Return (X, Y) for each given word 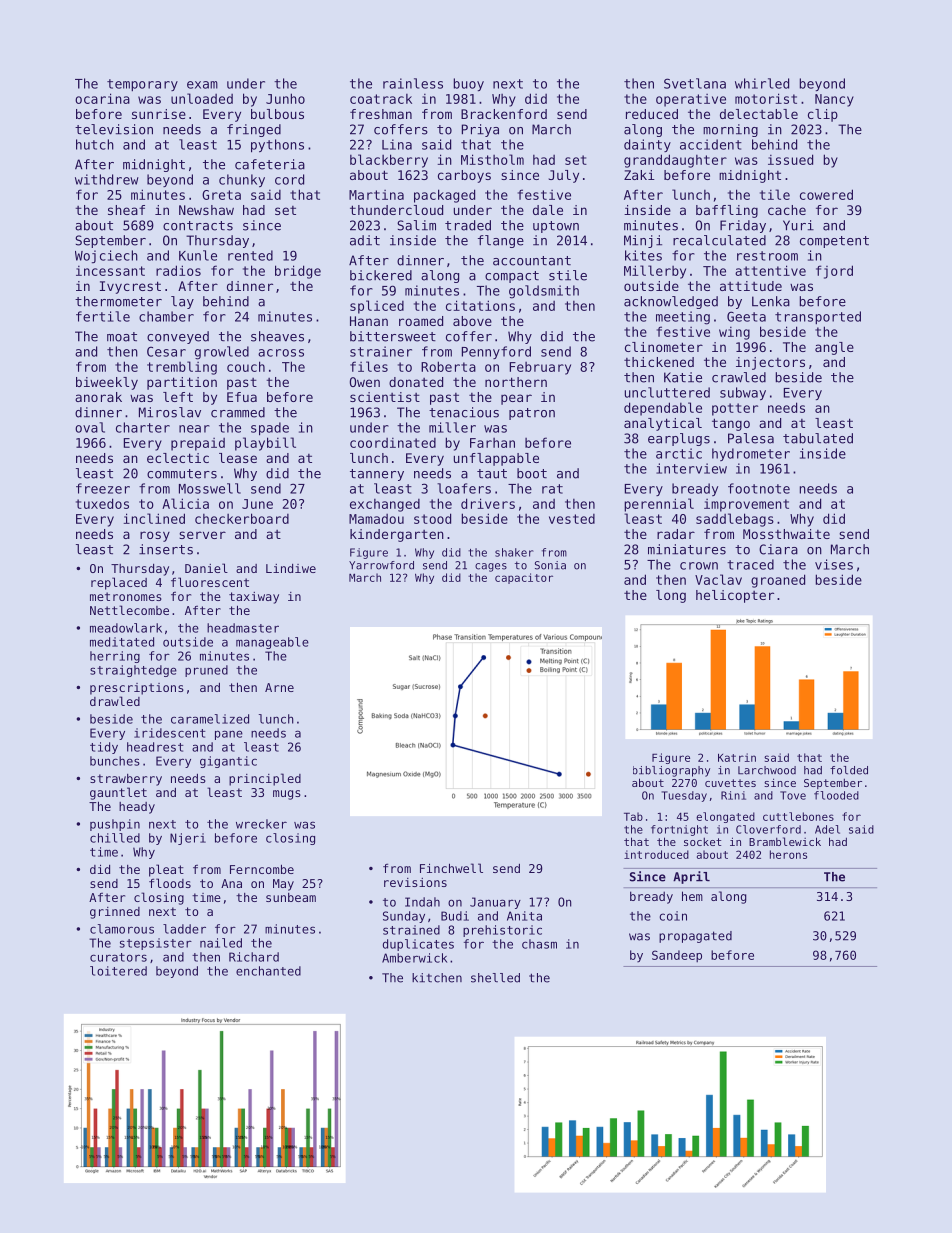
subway (743, 393)
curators (118, 957)
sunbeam (291, 897)
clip (823, 115)
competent (834, 242)
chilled (115, 838)
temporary (142, 85)
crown (699, 566)
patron (532, 414)
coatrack (381, 99)
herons (788, 854)
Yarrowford (381, 565)
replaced (119, 583)
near (194, 429)
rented (250, 255)
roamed (421, 321)
